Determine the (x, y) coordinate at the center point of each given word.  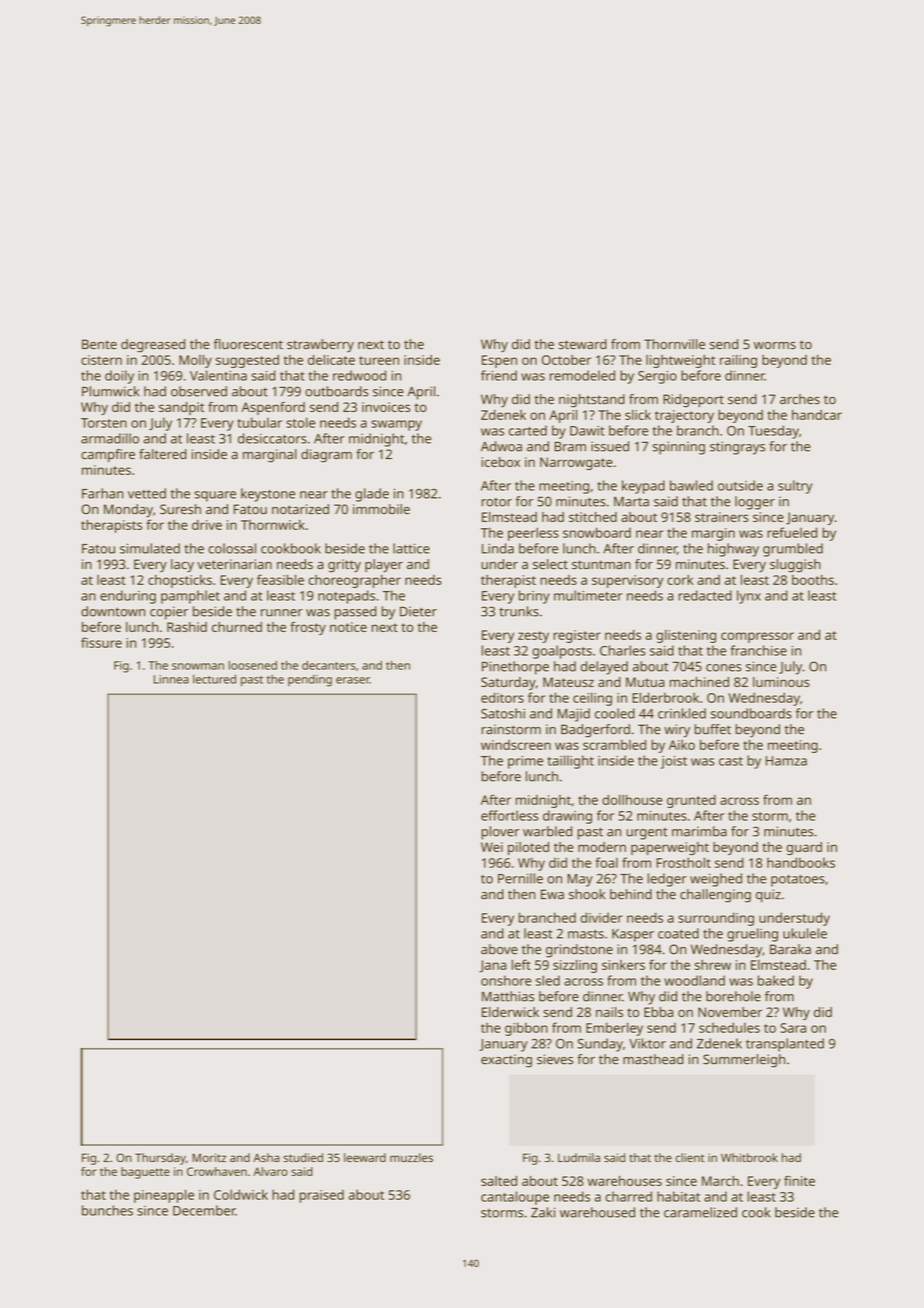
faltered (163, 454)
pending (310, 681)
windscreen (516, 745)
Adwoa (501, 446)
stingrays (737, 448)
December (204, 1210)
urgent (646, 834)
